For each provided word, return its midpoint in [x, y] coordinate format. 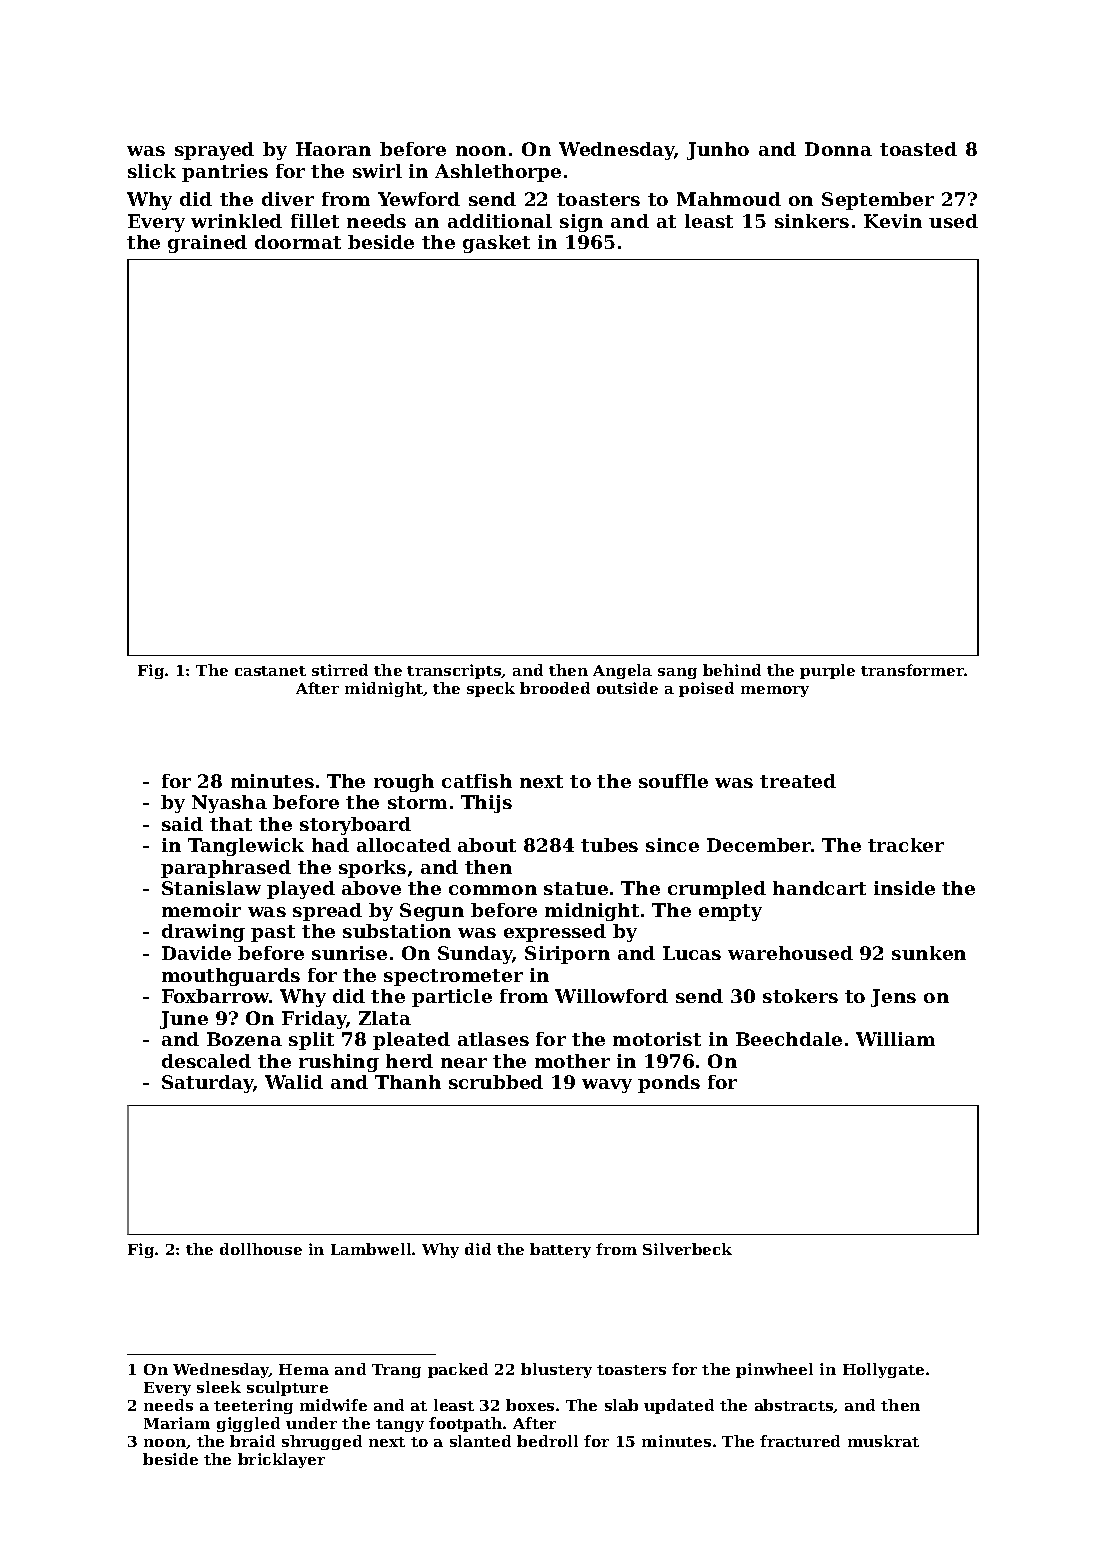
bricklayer [281, 1460]
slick [152, 171]
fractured [800, 1441]
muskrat [883, 1441]
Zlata [385, 1018]
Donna [838, 149]
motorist [657, 1039]
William [895, 1039]
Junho [718, 151]
